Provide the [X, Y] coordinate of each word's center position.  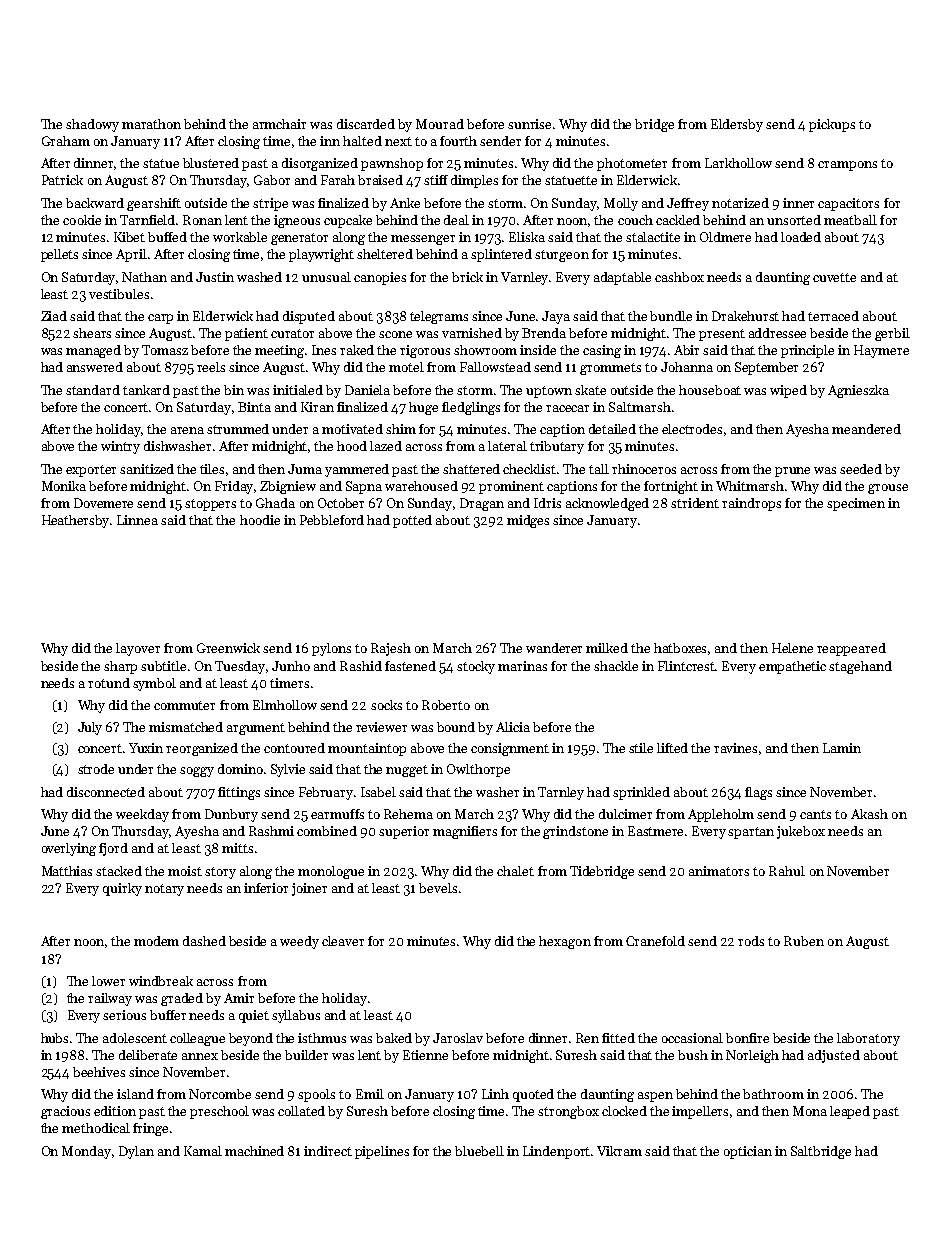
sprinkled [641, 793]
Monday [86, 1152]
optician [748, 1152]
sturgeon [562, 256]
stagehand [860, 667]
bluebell [479, 1151]
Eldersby [737, 125]
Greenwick [228, 648]
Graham [66, 141]
